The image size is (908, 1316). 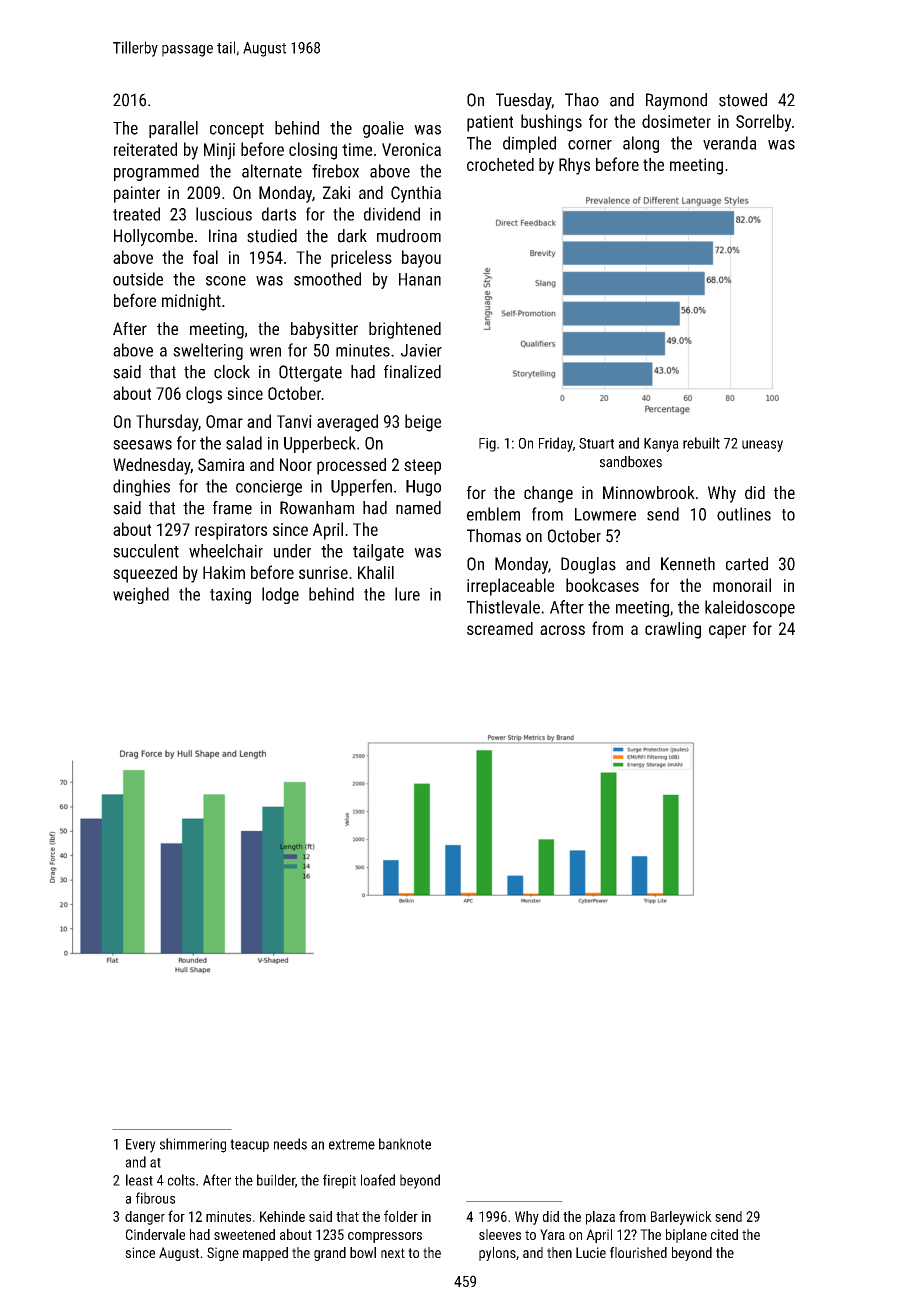 I want to click on Thao, so click(x=582, y=100).
